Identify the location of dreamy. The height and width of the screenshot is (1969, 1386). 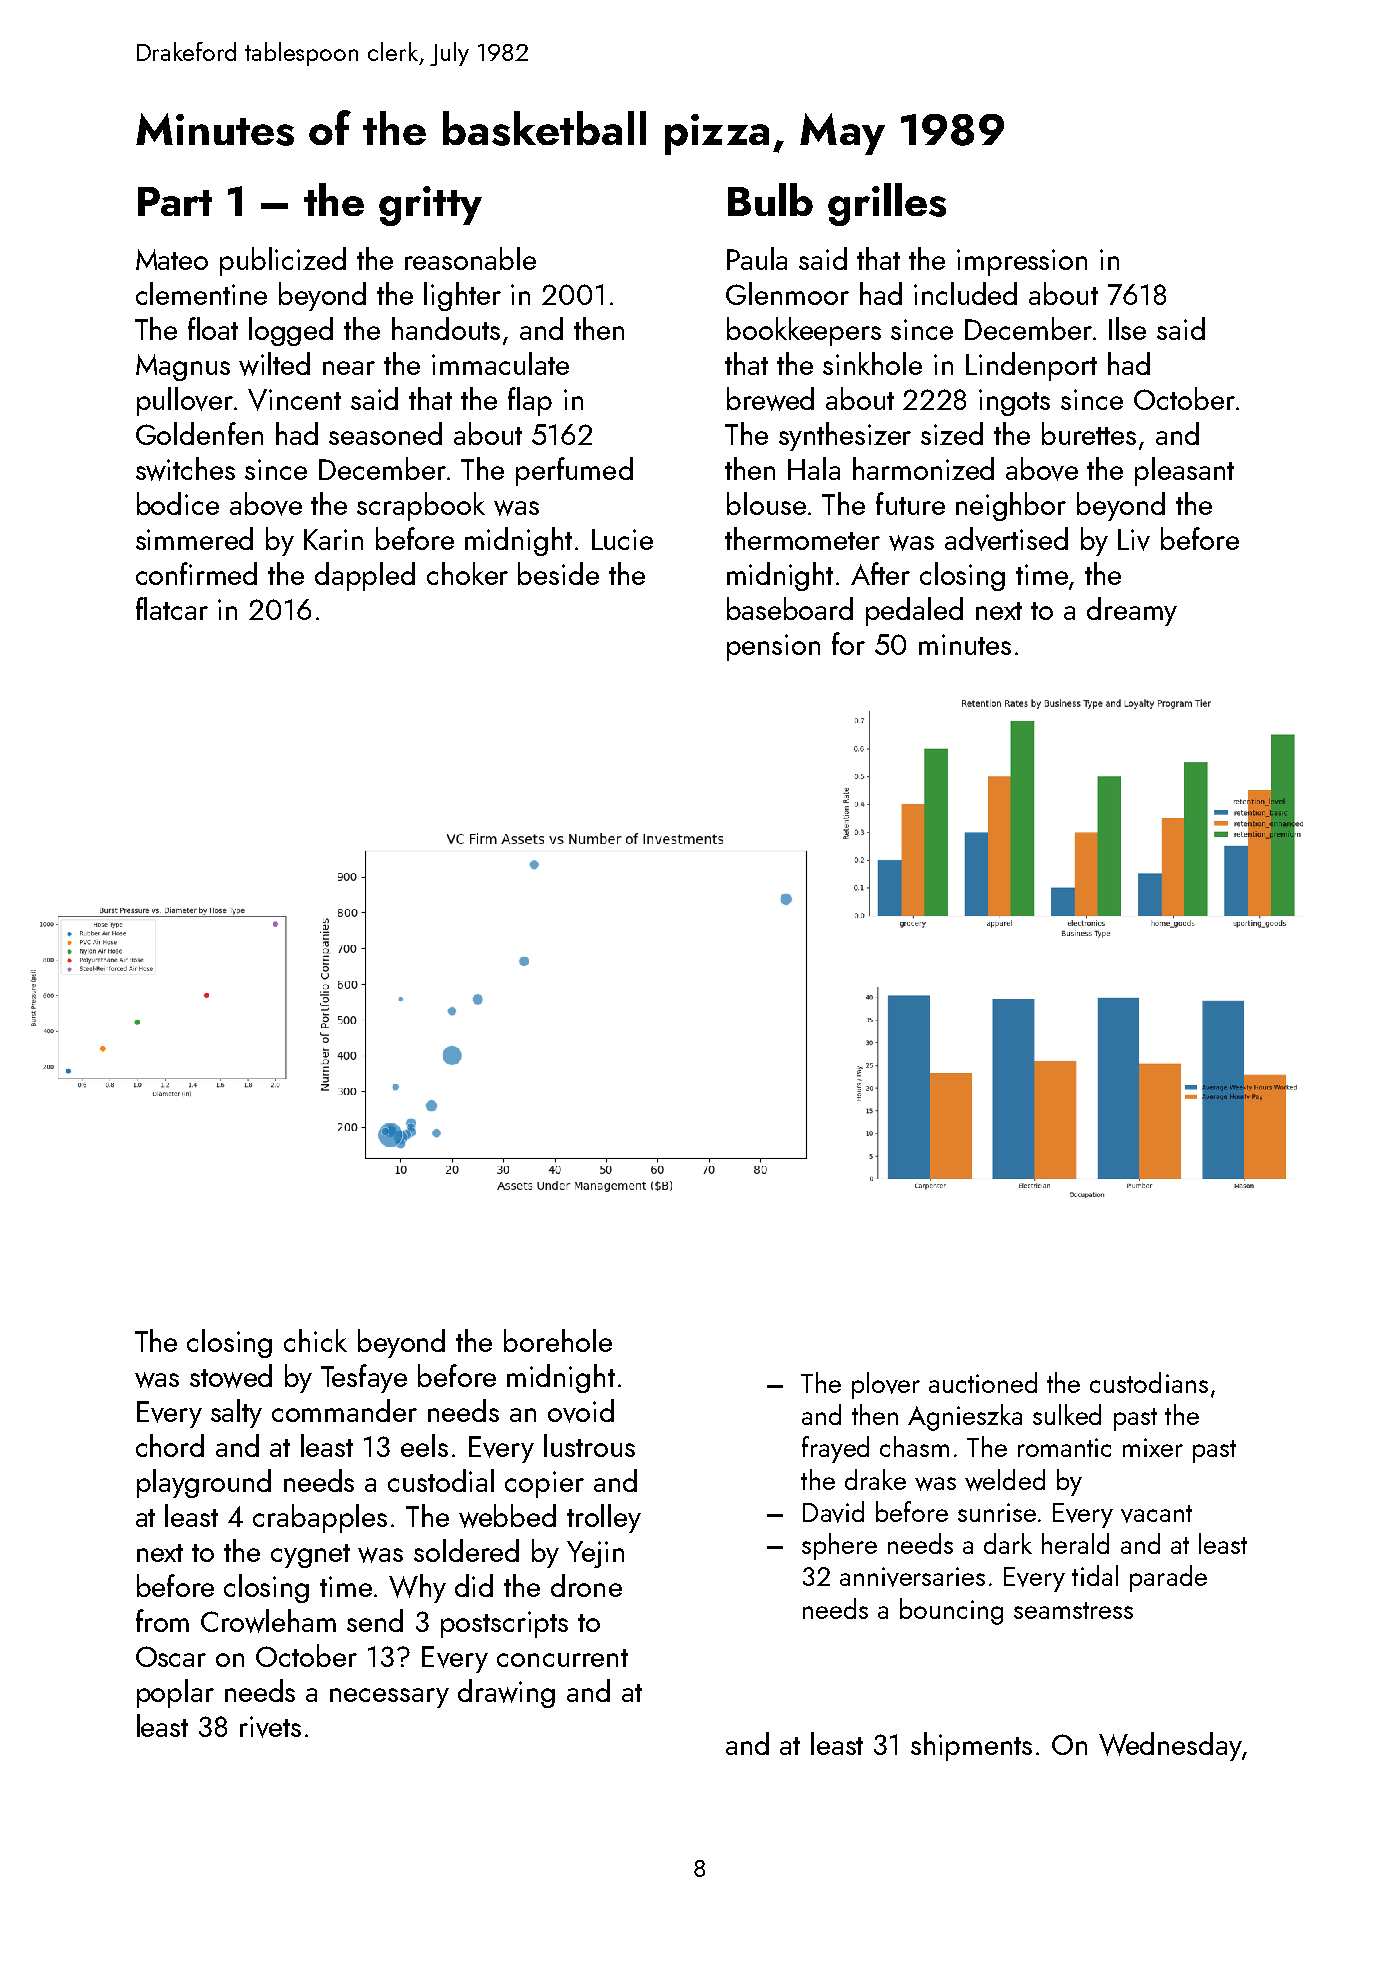
(1132, 611).
